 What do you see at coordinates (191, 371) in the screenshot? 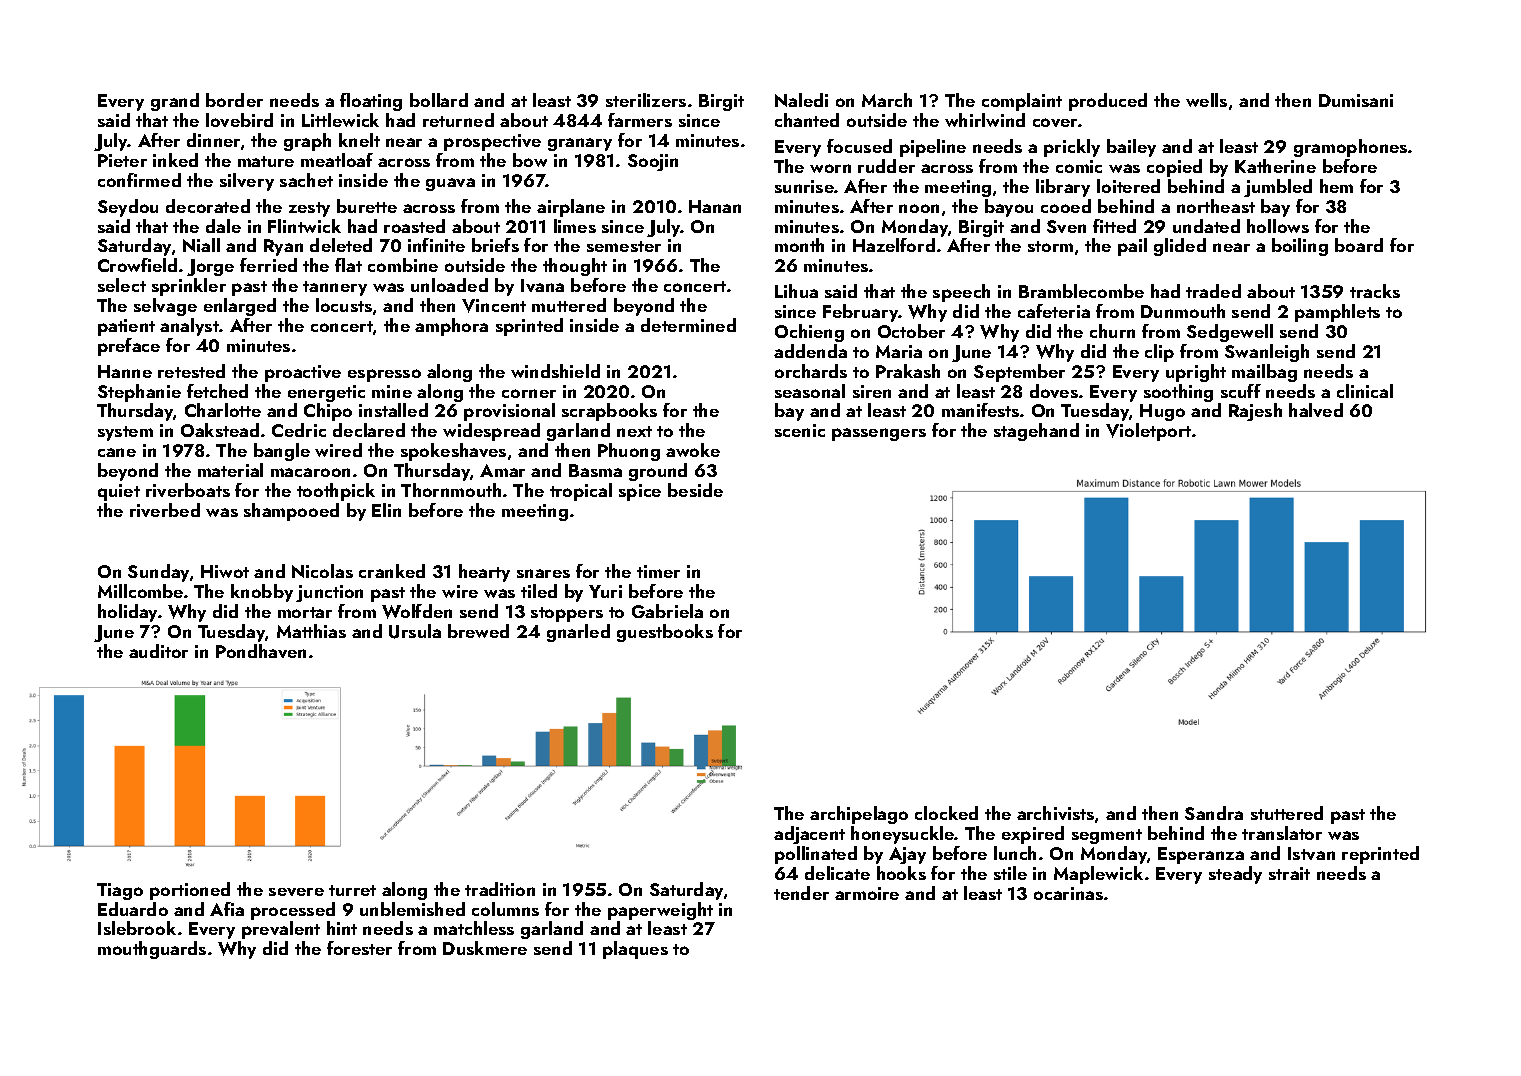
I see `retested` at bounding box center [191, 371].
